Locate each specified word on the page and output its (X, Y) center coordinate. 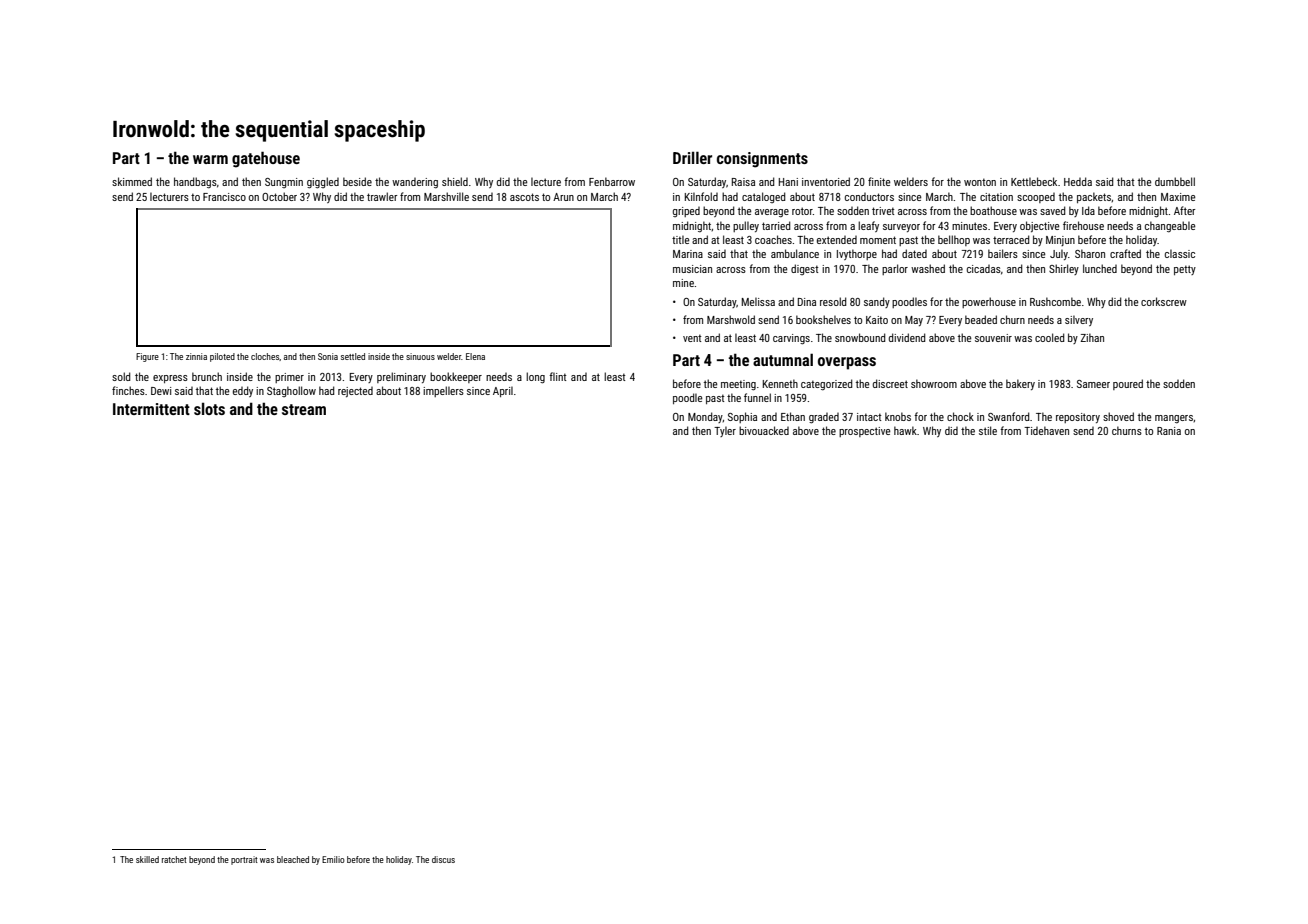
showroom (934, 383)
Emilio (333, 859)
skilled (147, 859)
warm (210, 159)
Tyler (725, 431)
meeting (738, 385)
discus (443, 859)
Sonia (328, 356)
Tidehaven (1046, 430)
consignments (762, 160)
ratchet (174, 859)
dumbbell (1175, 181)
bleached (293, 859)
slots (209, 408)
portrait (244, 860)
